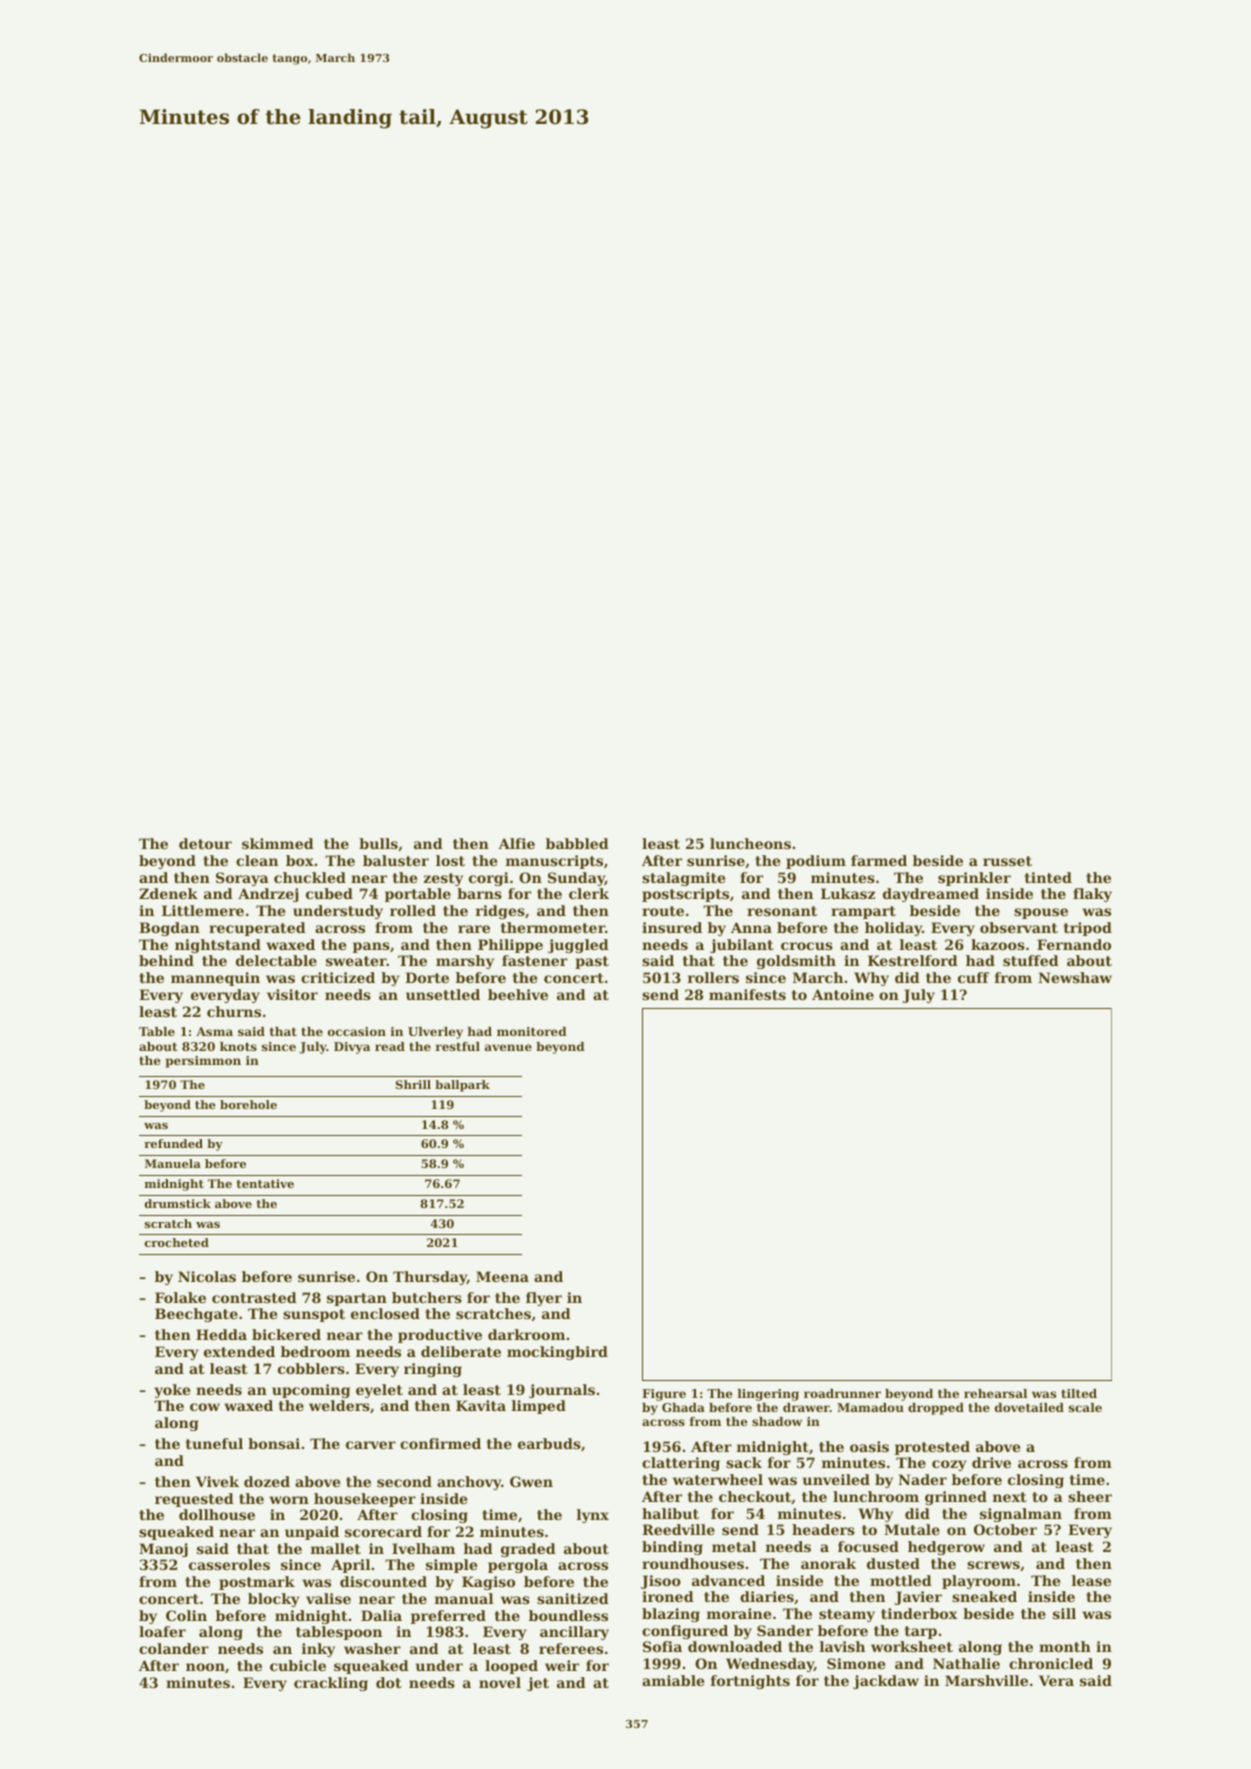  I want to click on tuneful, so click(214, 1443).
